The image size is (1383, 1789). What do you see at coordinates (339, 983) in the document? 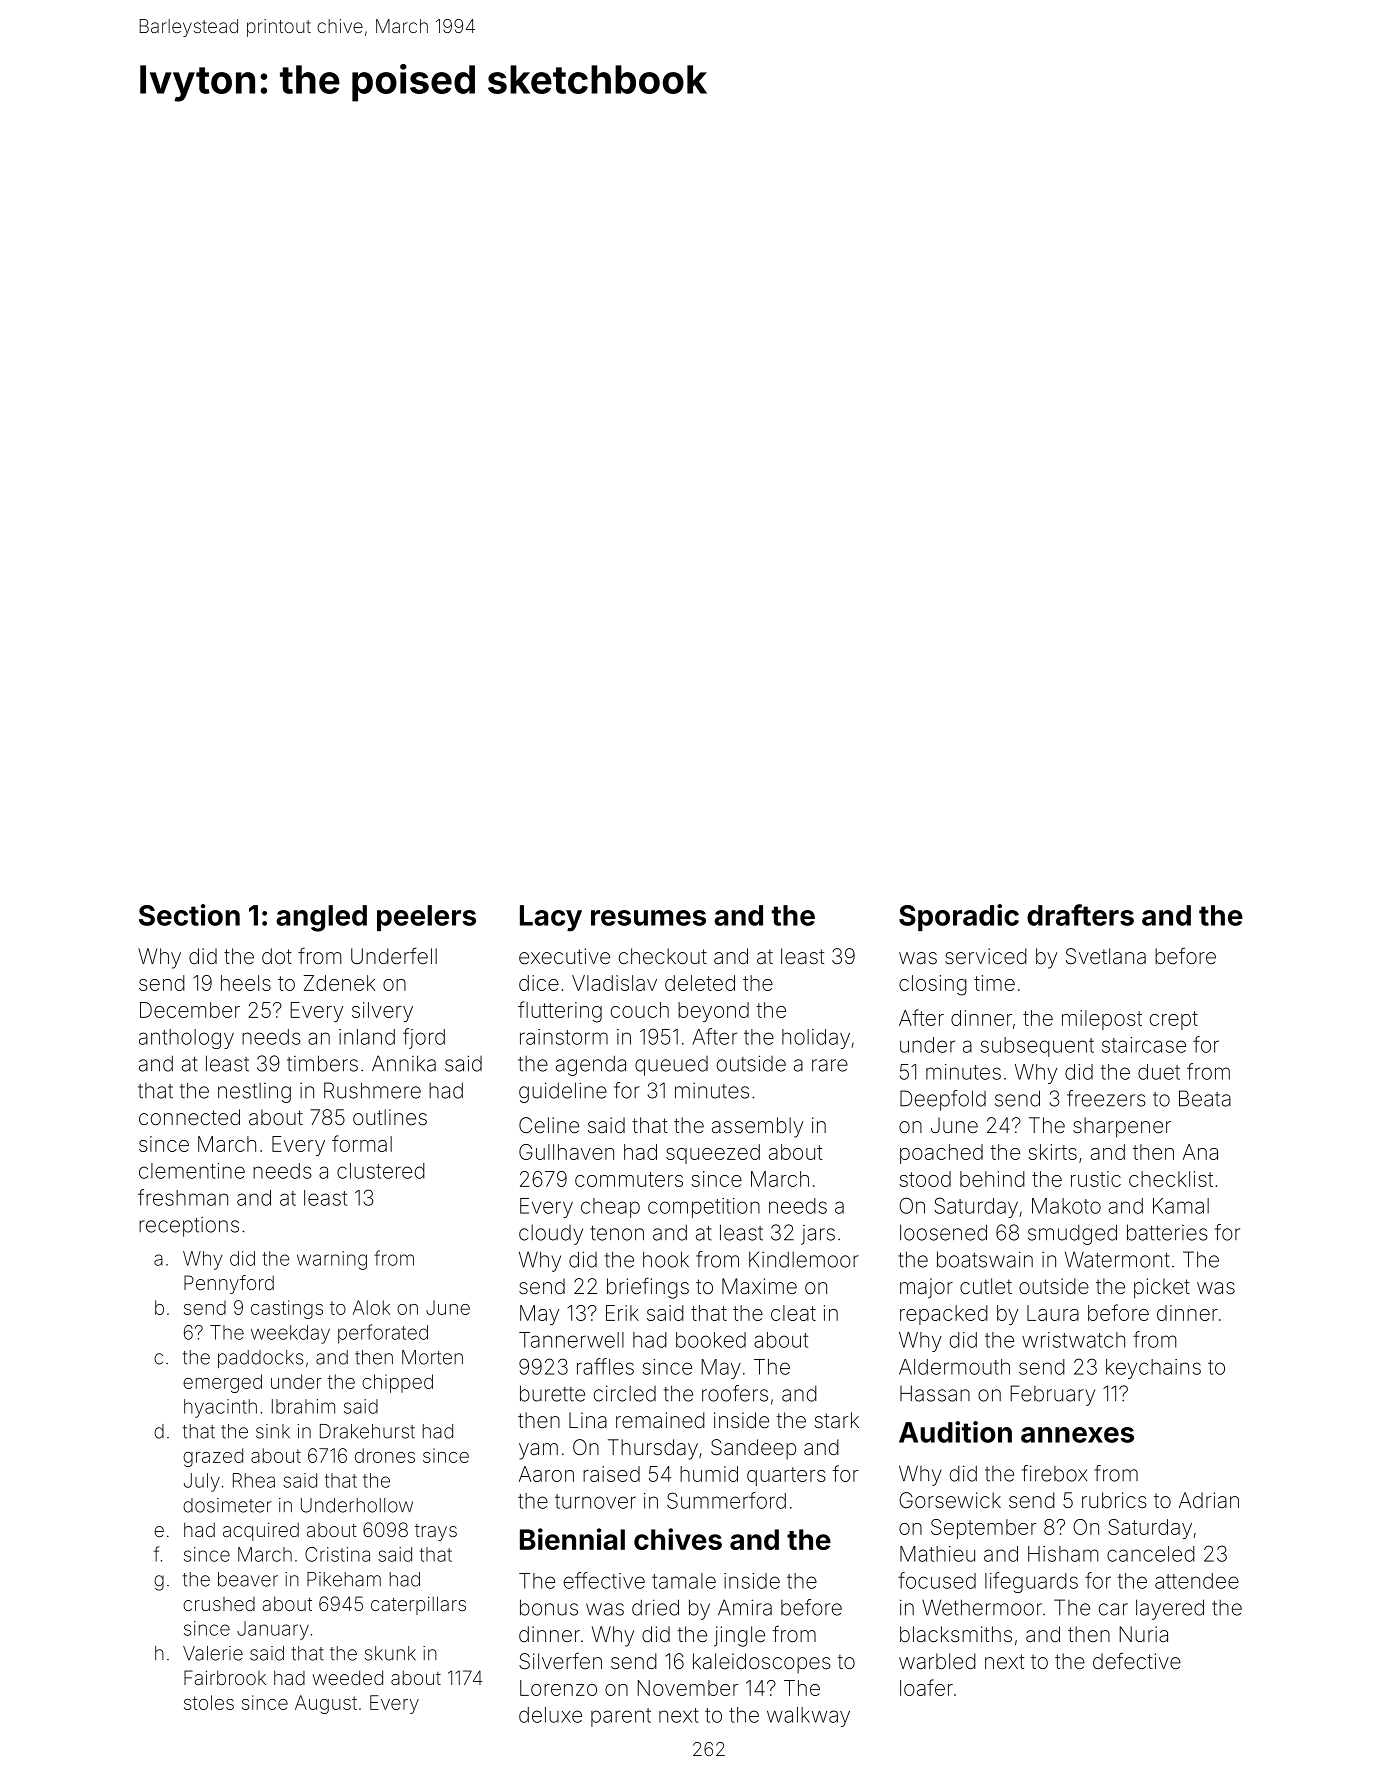
I see `Zdenek` at bounding box center [339, 983].
